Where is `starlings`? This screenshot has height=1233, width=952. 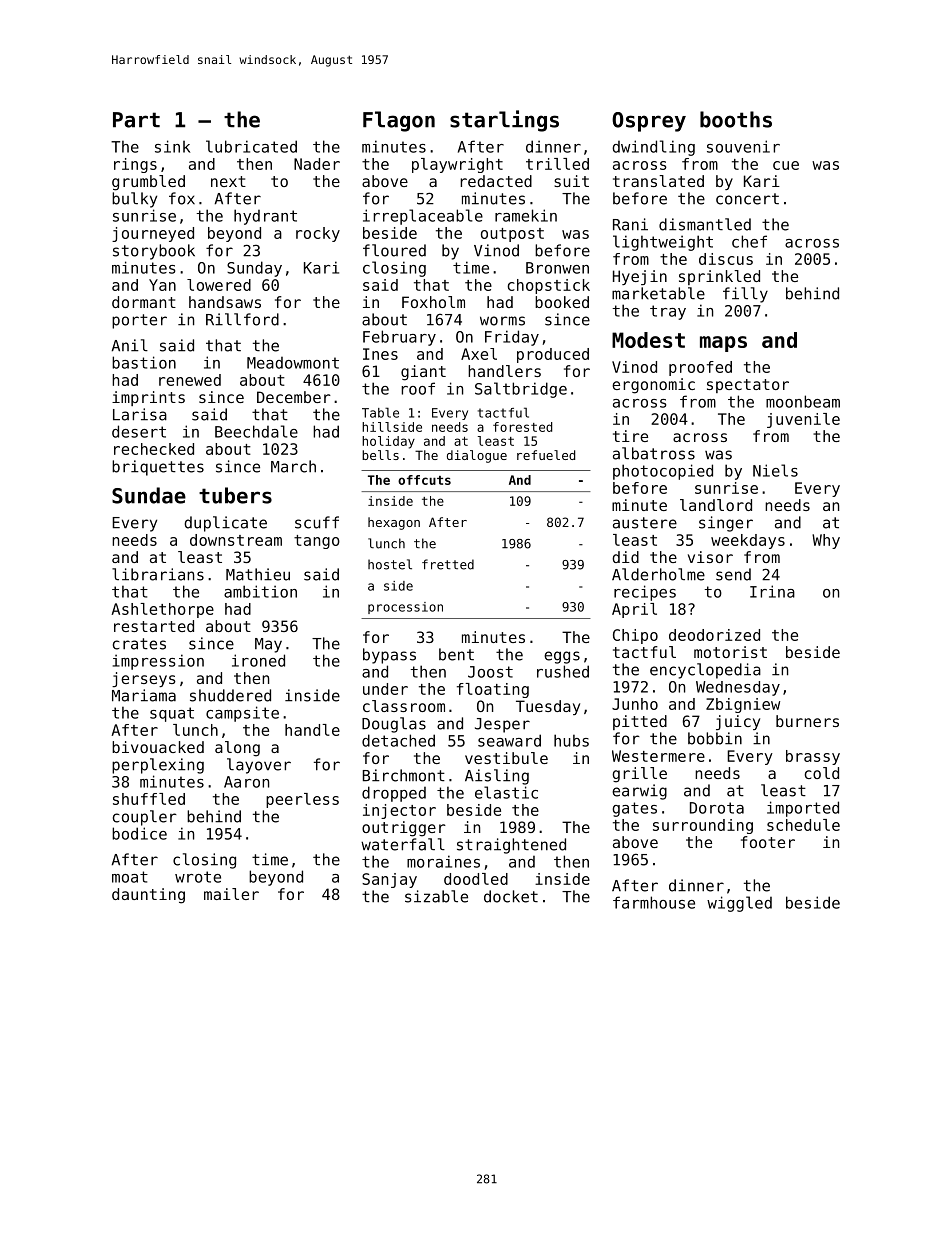 starlings is located at coordinates (504, 121).
